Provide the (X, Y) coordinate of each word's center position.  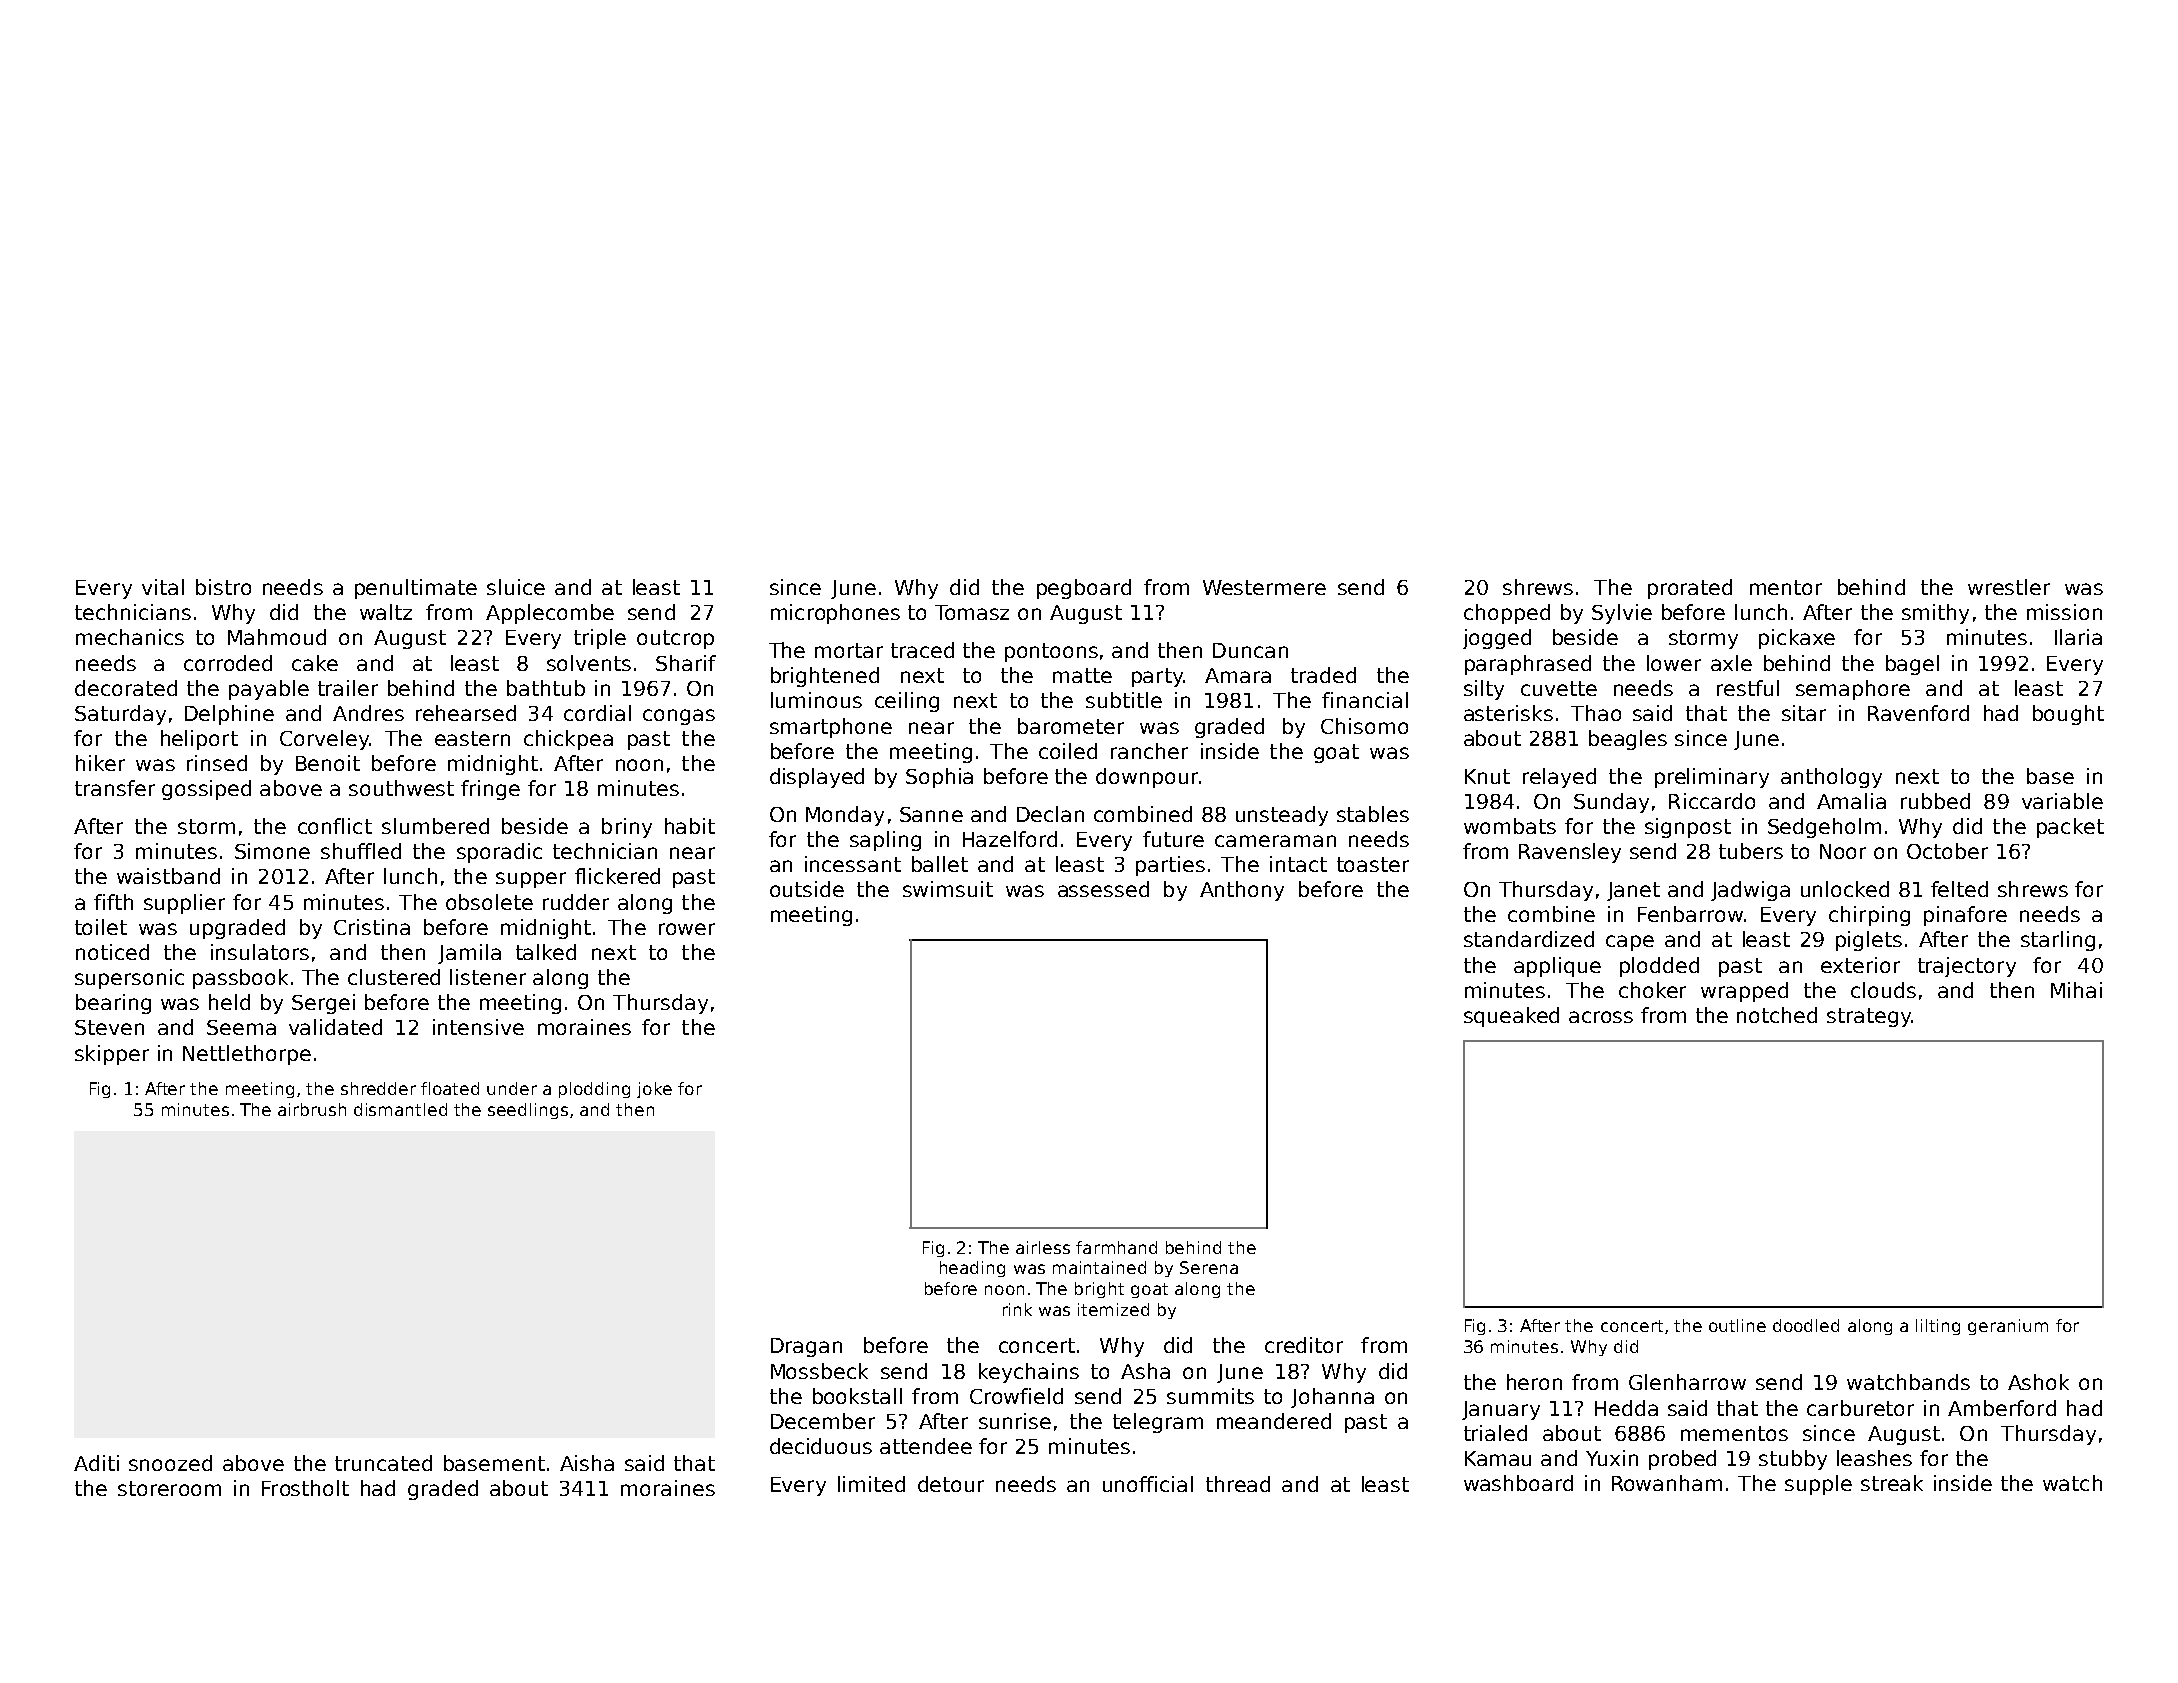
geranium (2008, 1327)
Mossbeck (819, 1371)
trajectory (1967, 967)
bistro (223, 587)
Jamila (469, 954)
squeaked (1511, 1017)
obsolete (489, 902)
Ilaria (2078, 637)
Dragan (806, 1347)
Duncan (1250, 650)
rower (687, 929)
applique (1557, 967)
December (823, 1421)
